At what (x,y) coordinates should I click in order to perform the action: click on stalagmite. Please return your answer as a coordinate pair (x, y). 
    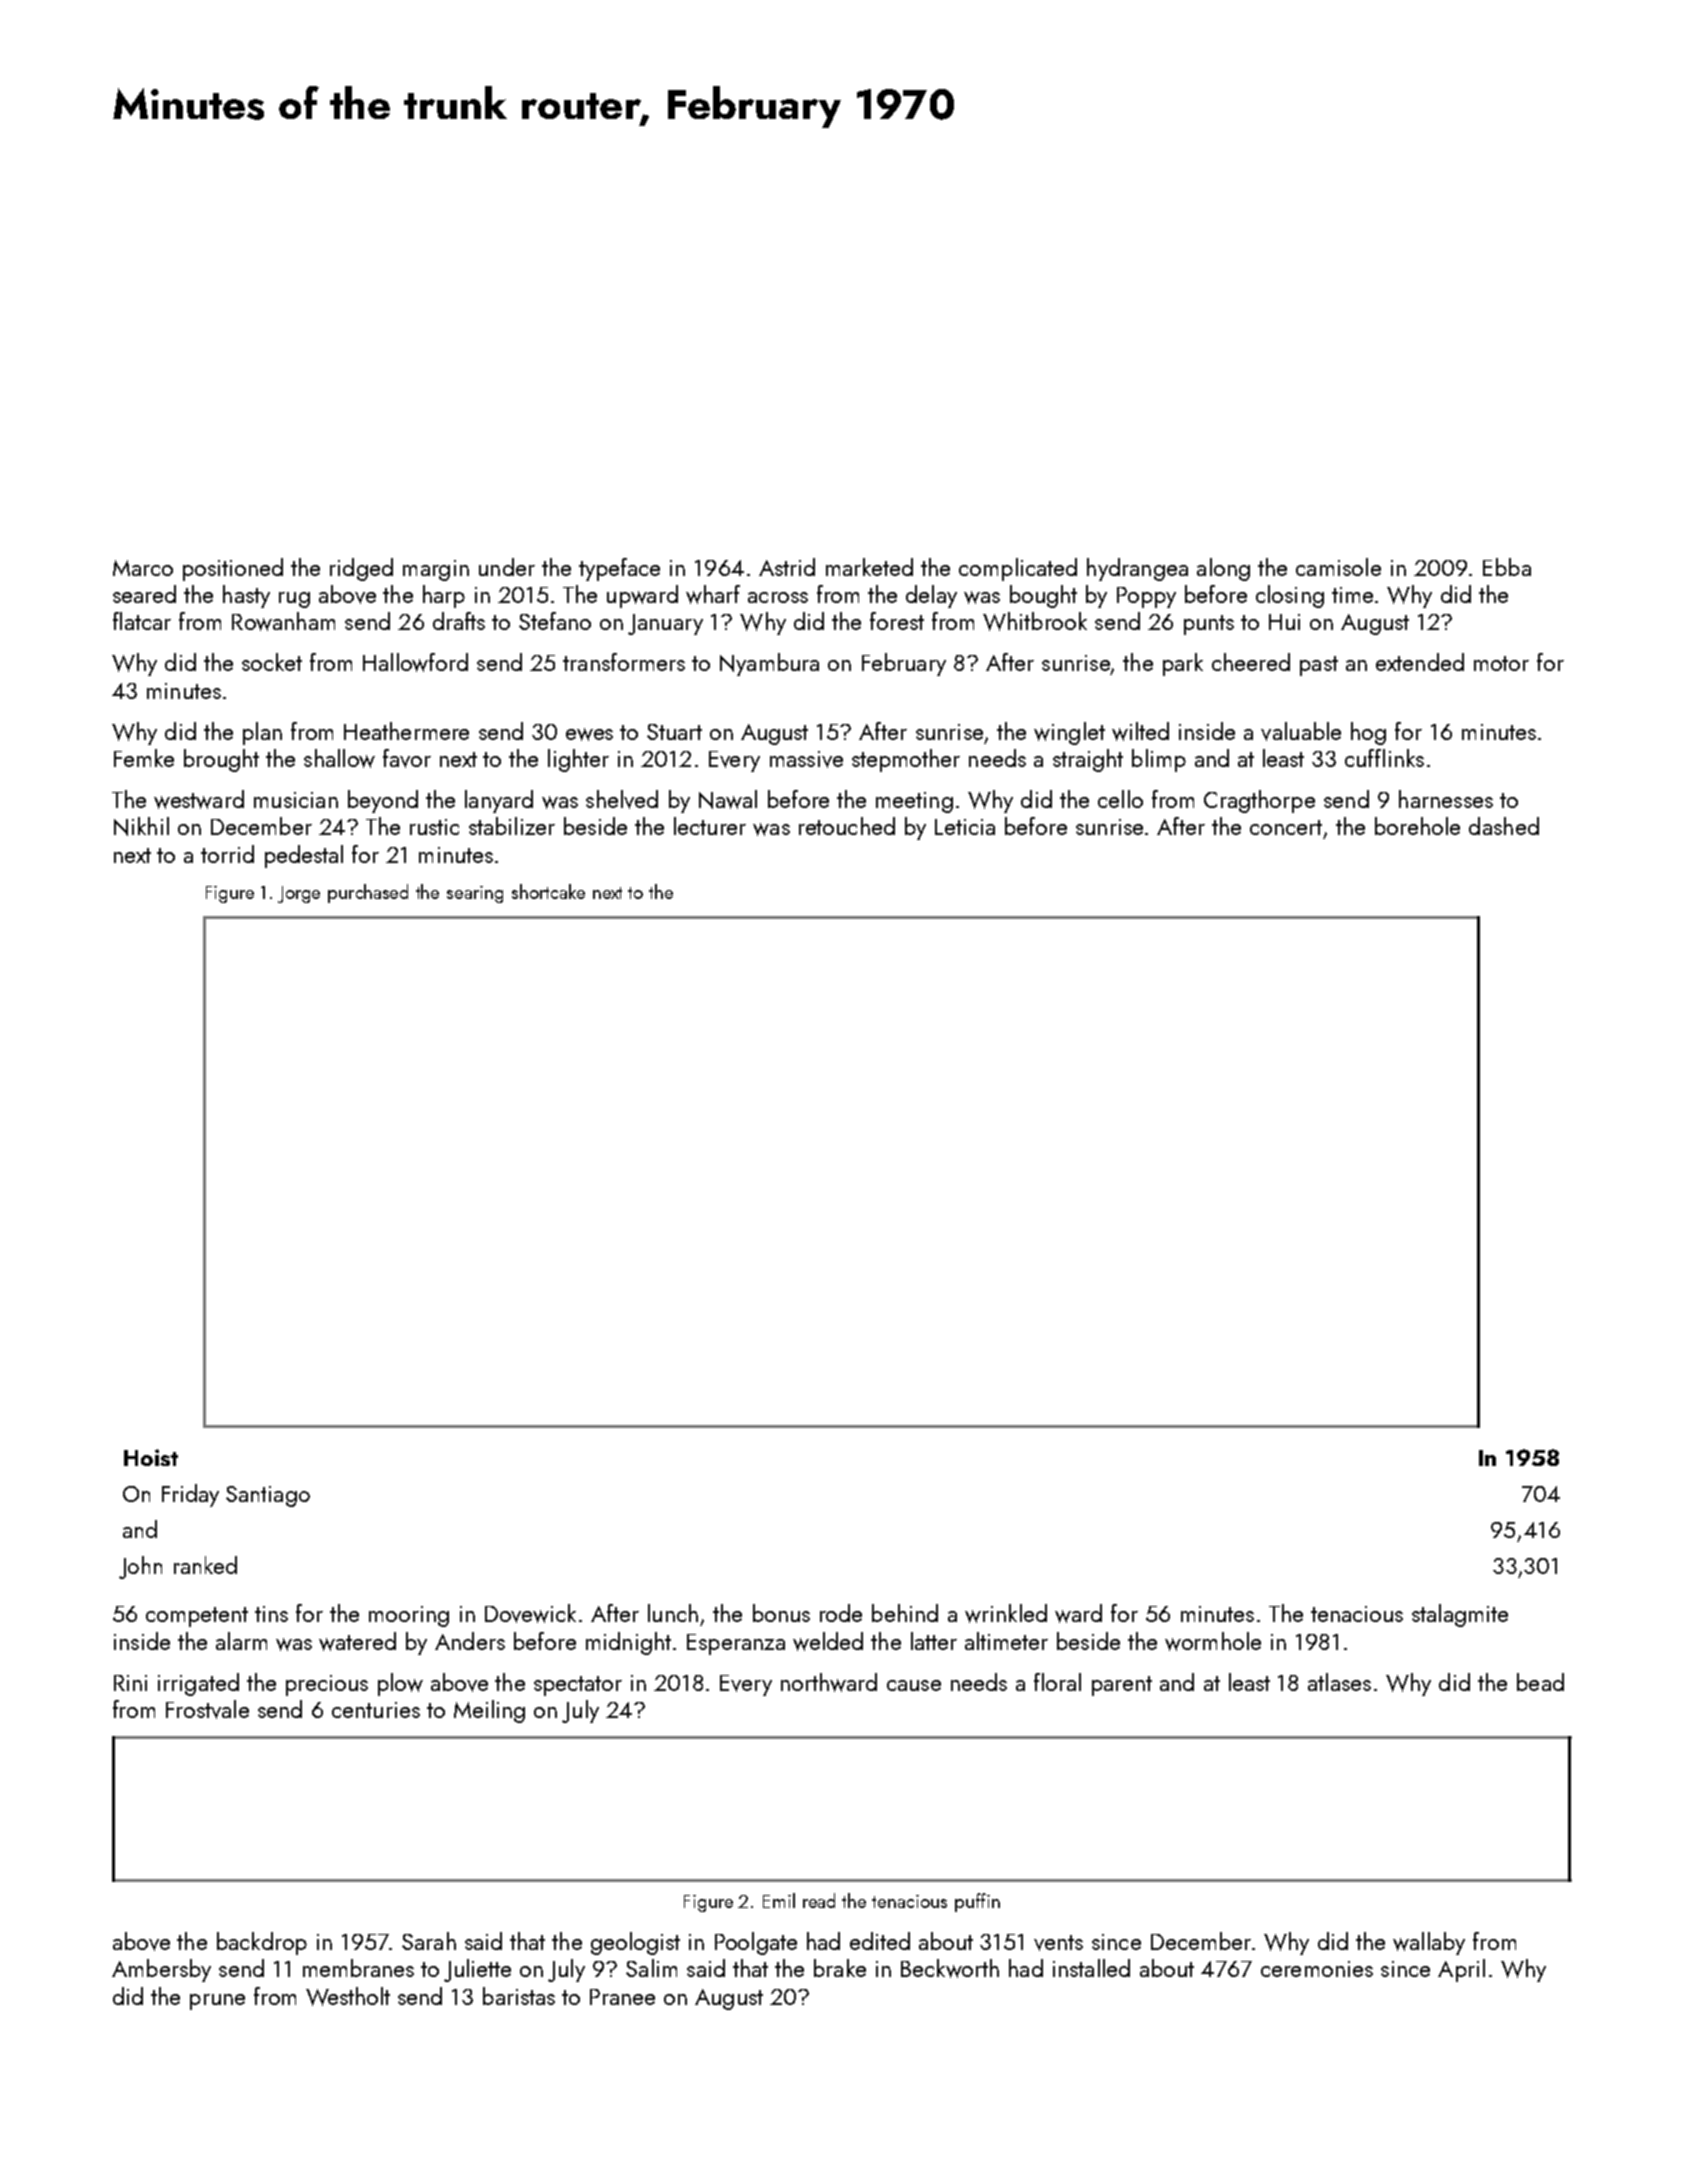
    Looking at the image, I should click on (1460, 1615).
